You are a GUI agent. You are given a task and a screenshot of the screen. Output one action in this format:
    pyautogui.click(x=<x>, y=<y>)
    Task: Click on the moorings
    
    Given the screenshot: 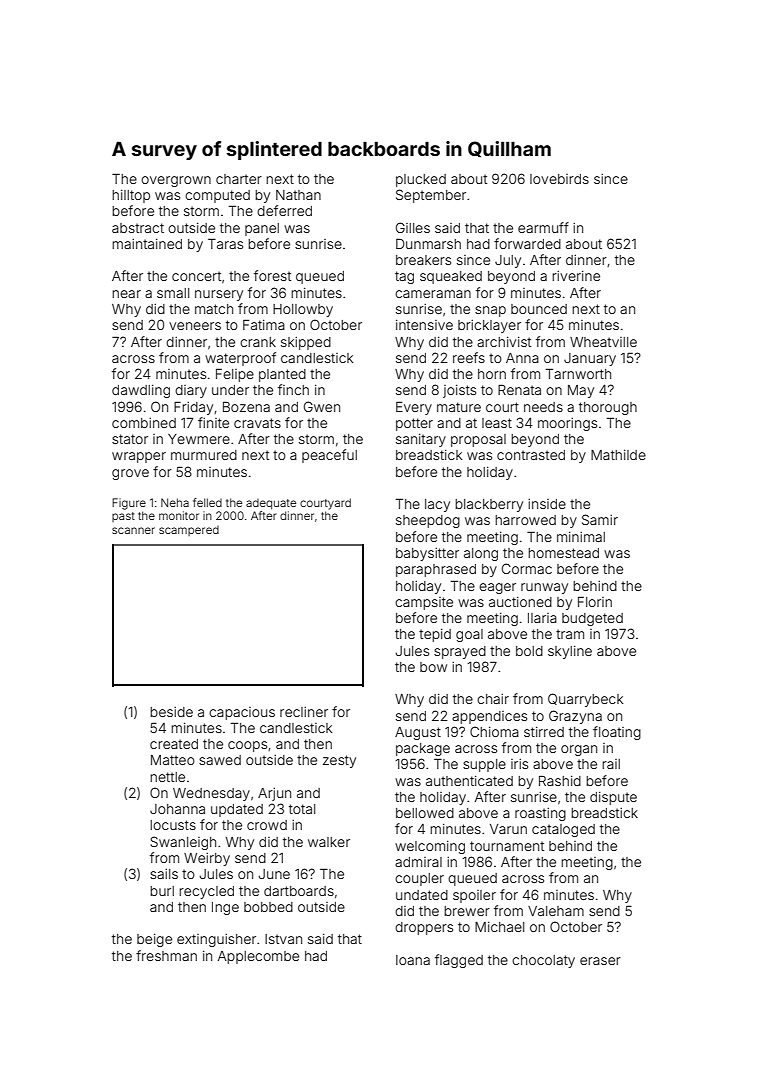 What is the action you would take?
    pyautogui.click(x=567, y=424)
